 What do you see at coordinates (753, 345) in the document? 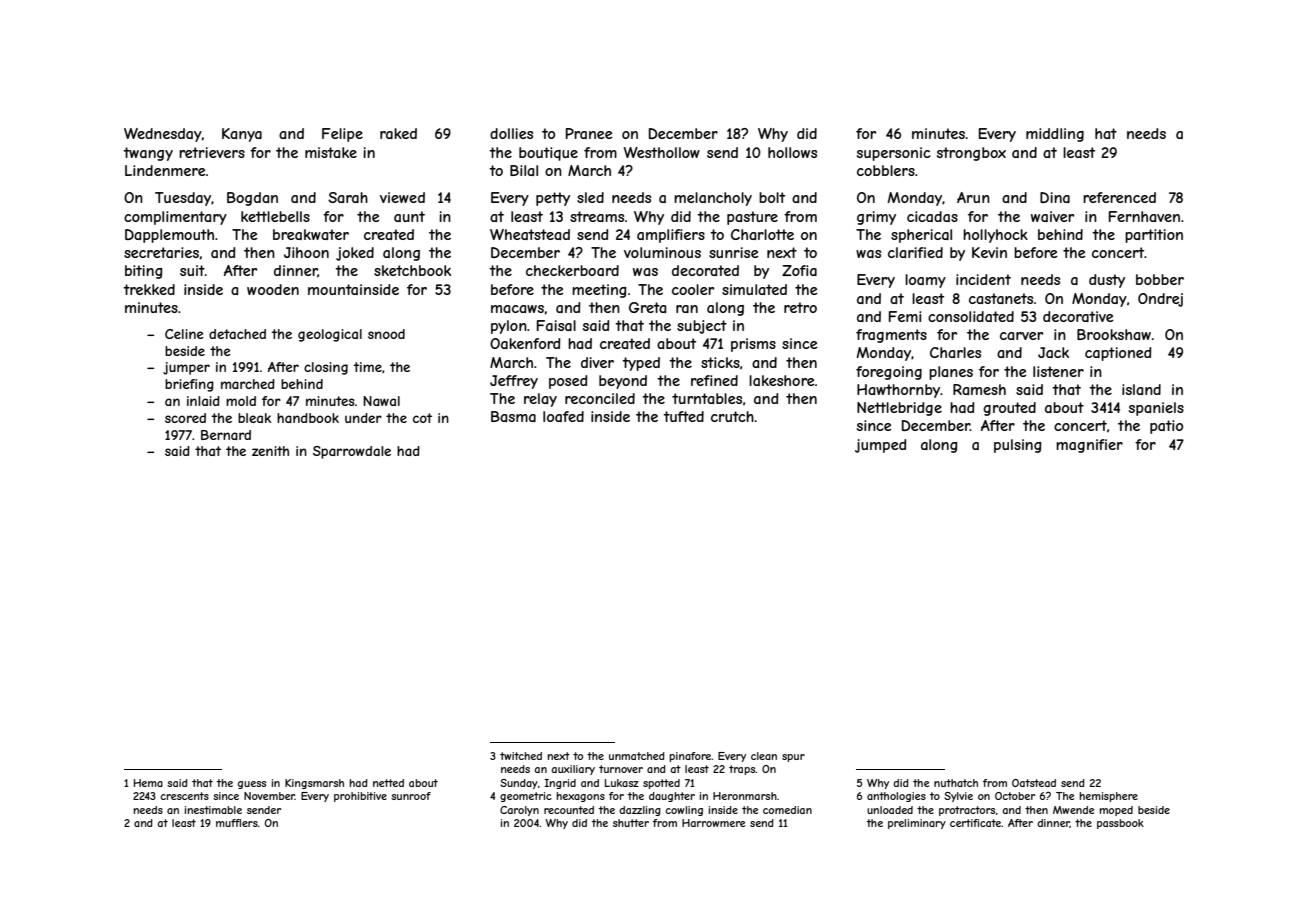
I see `prisms` at bounding box center [753, 345].
